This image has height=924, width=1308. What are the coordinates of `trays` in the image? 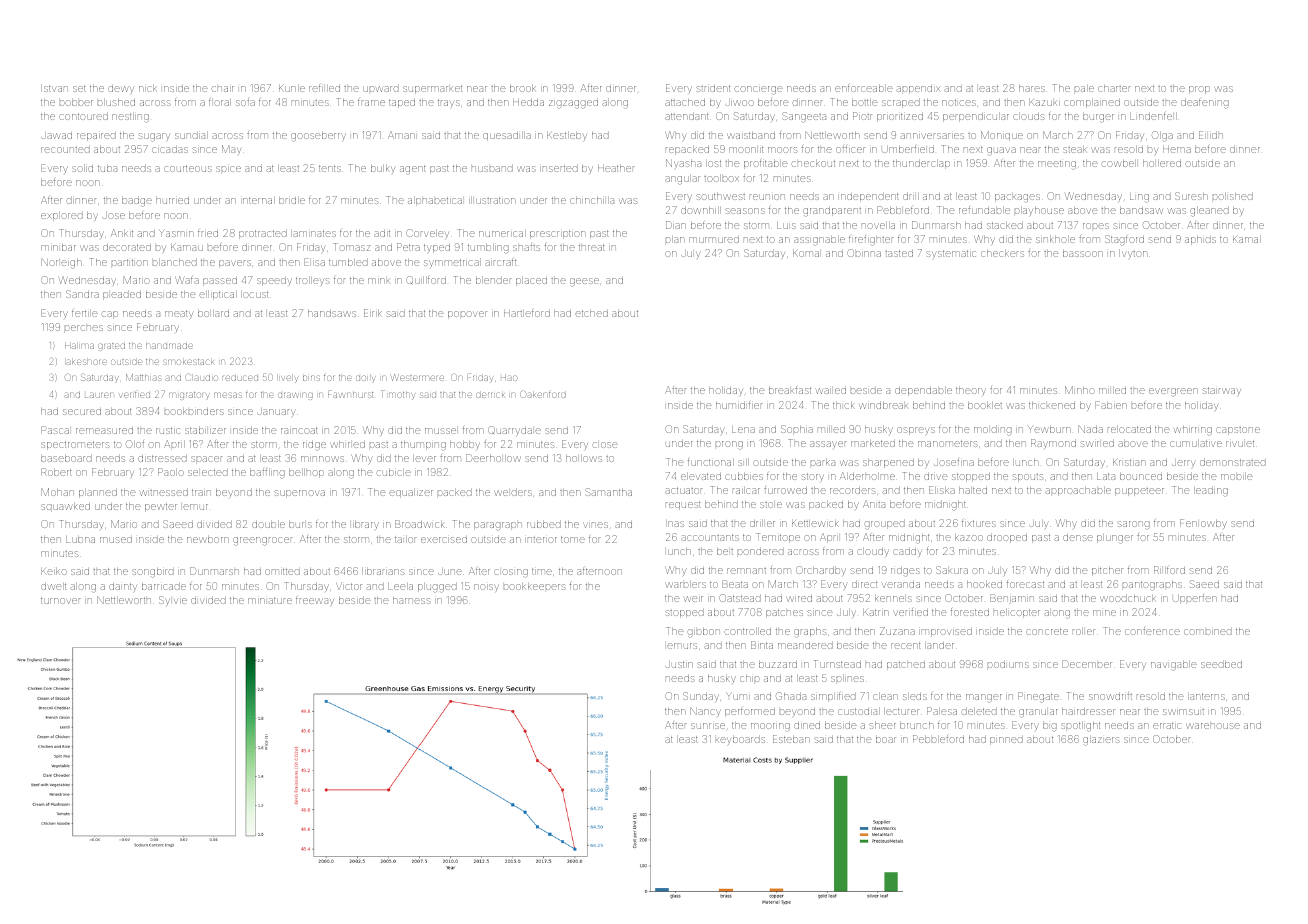 It's located at (449, 103).
